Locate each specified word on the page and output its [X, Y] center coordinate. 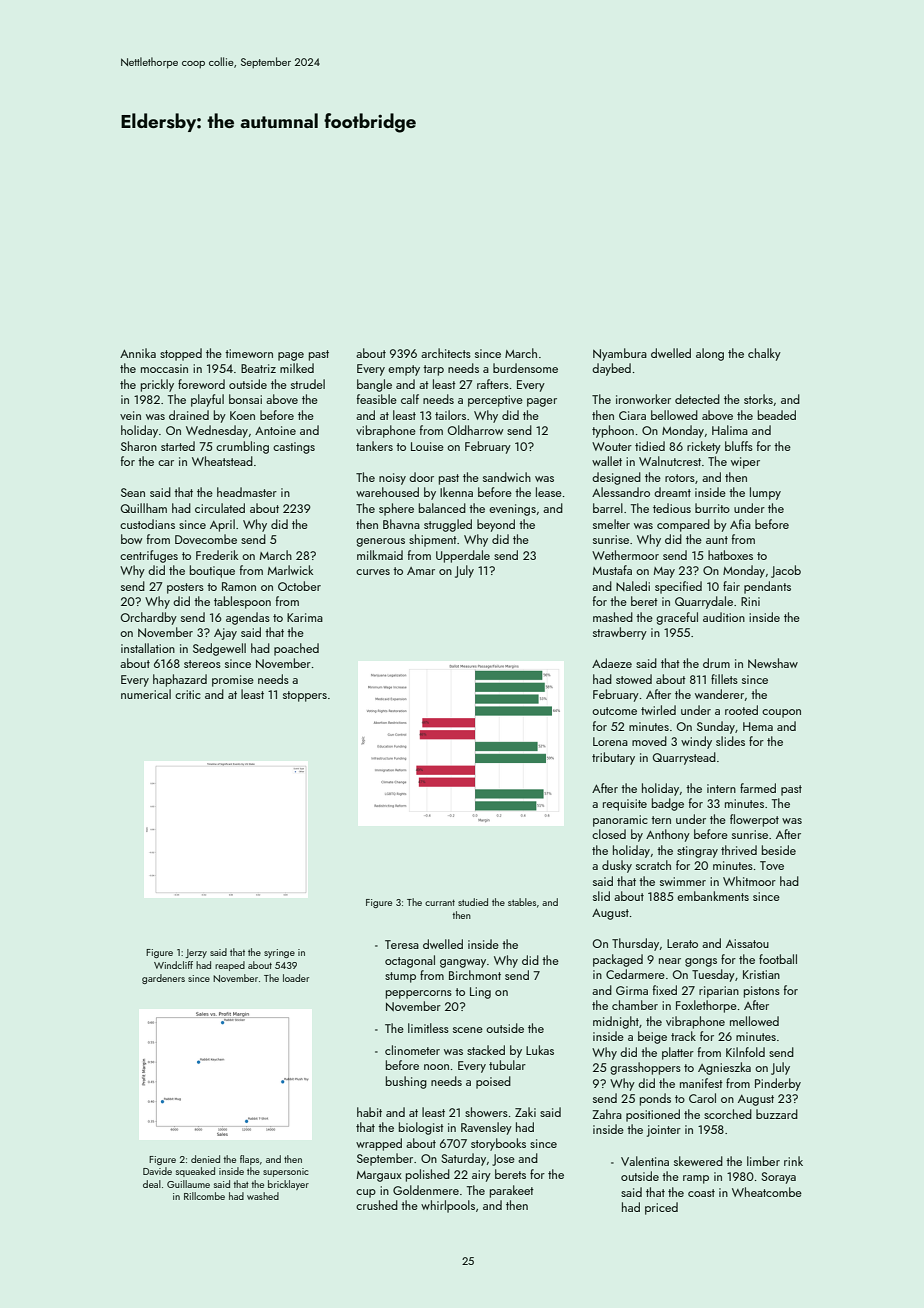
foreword [201, 384]
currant [440, 903]
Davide [157, 1171]
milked [297, 368]
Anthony [668, 835]
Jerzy [196, 953]
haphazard [180, 680]
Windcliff [173, 965]
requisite [625, 805]
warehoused [387, 492]
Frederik [217, 555]
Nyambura [620, 354]
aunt [717, 540]
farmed [758, 788]
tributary [613, 758]
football [778, 959]
